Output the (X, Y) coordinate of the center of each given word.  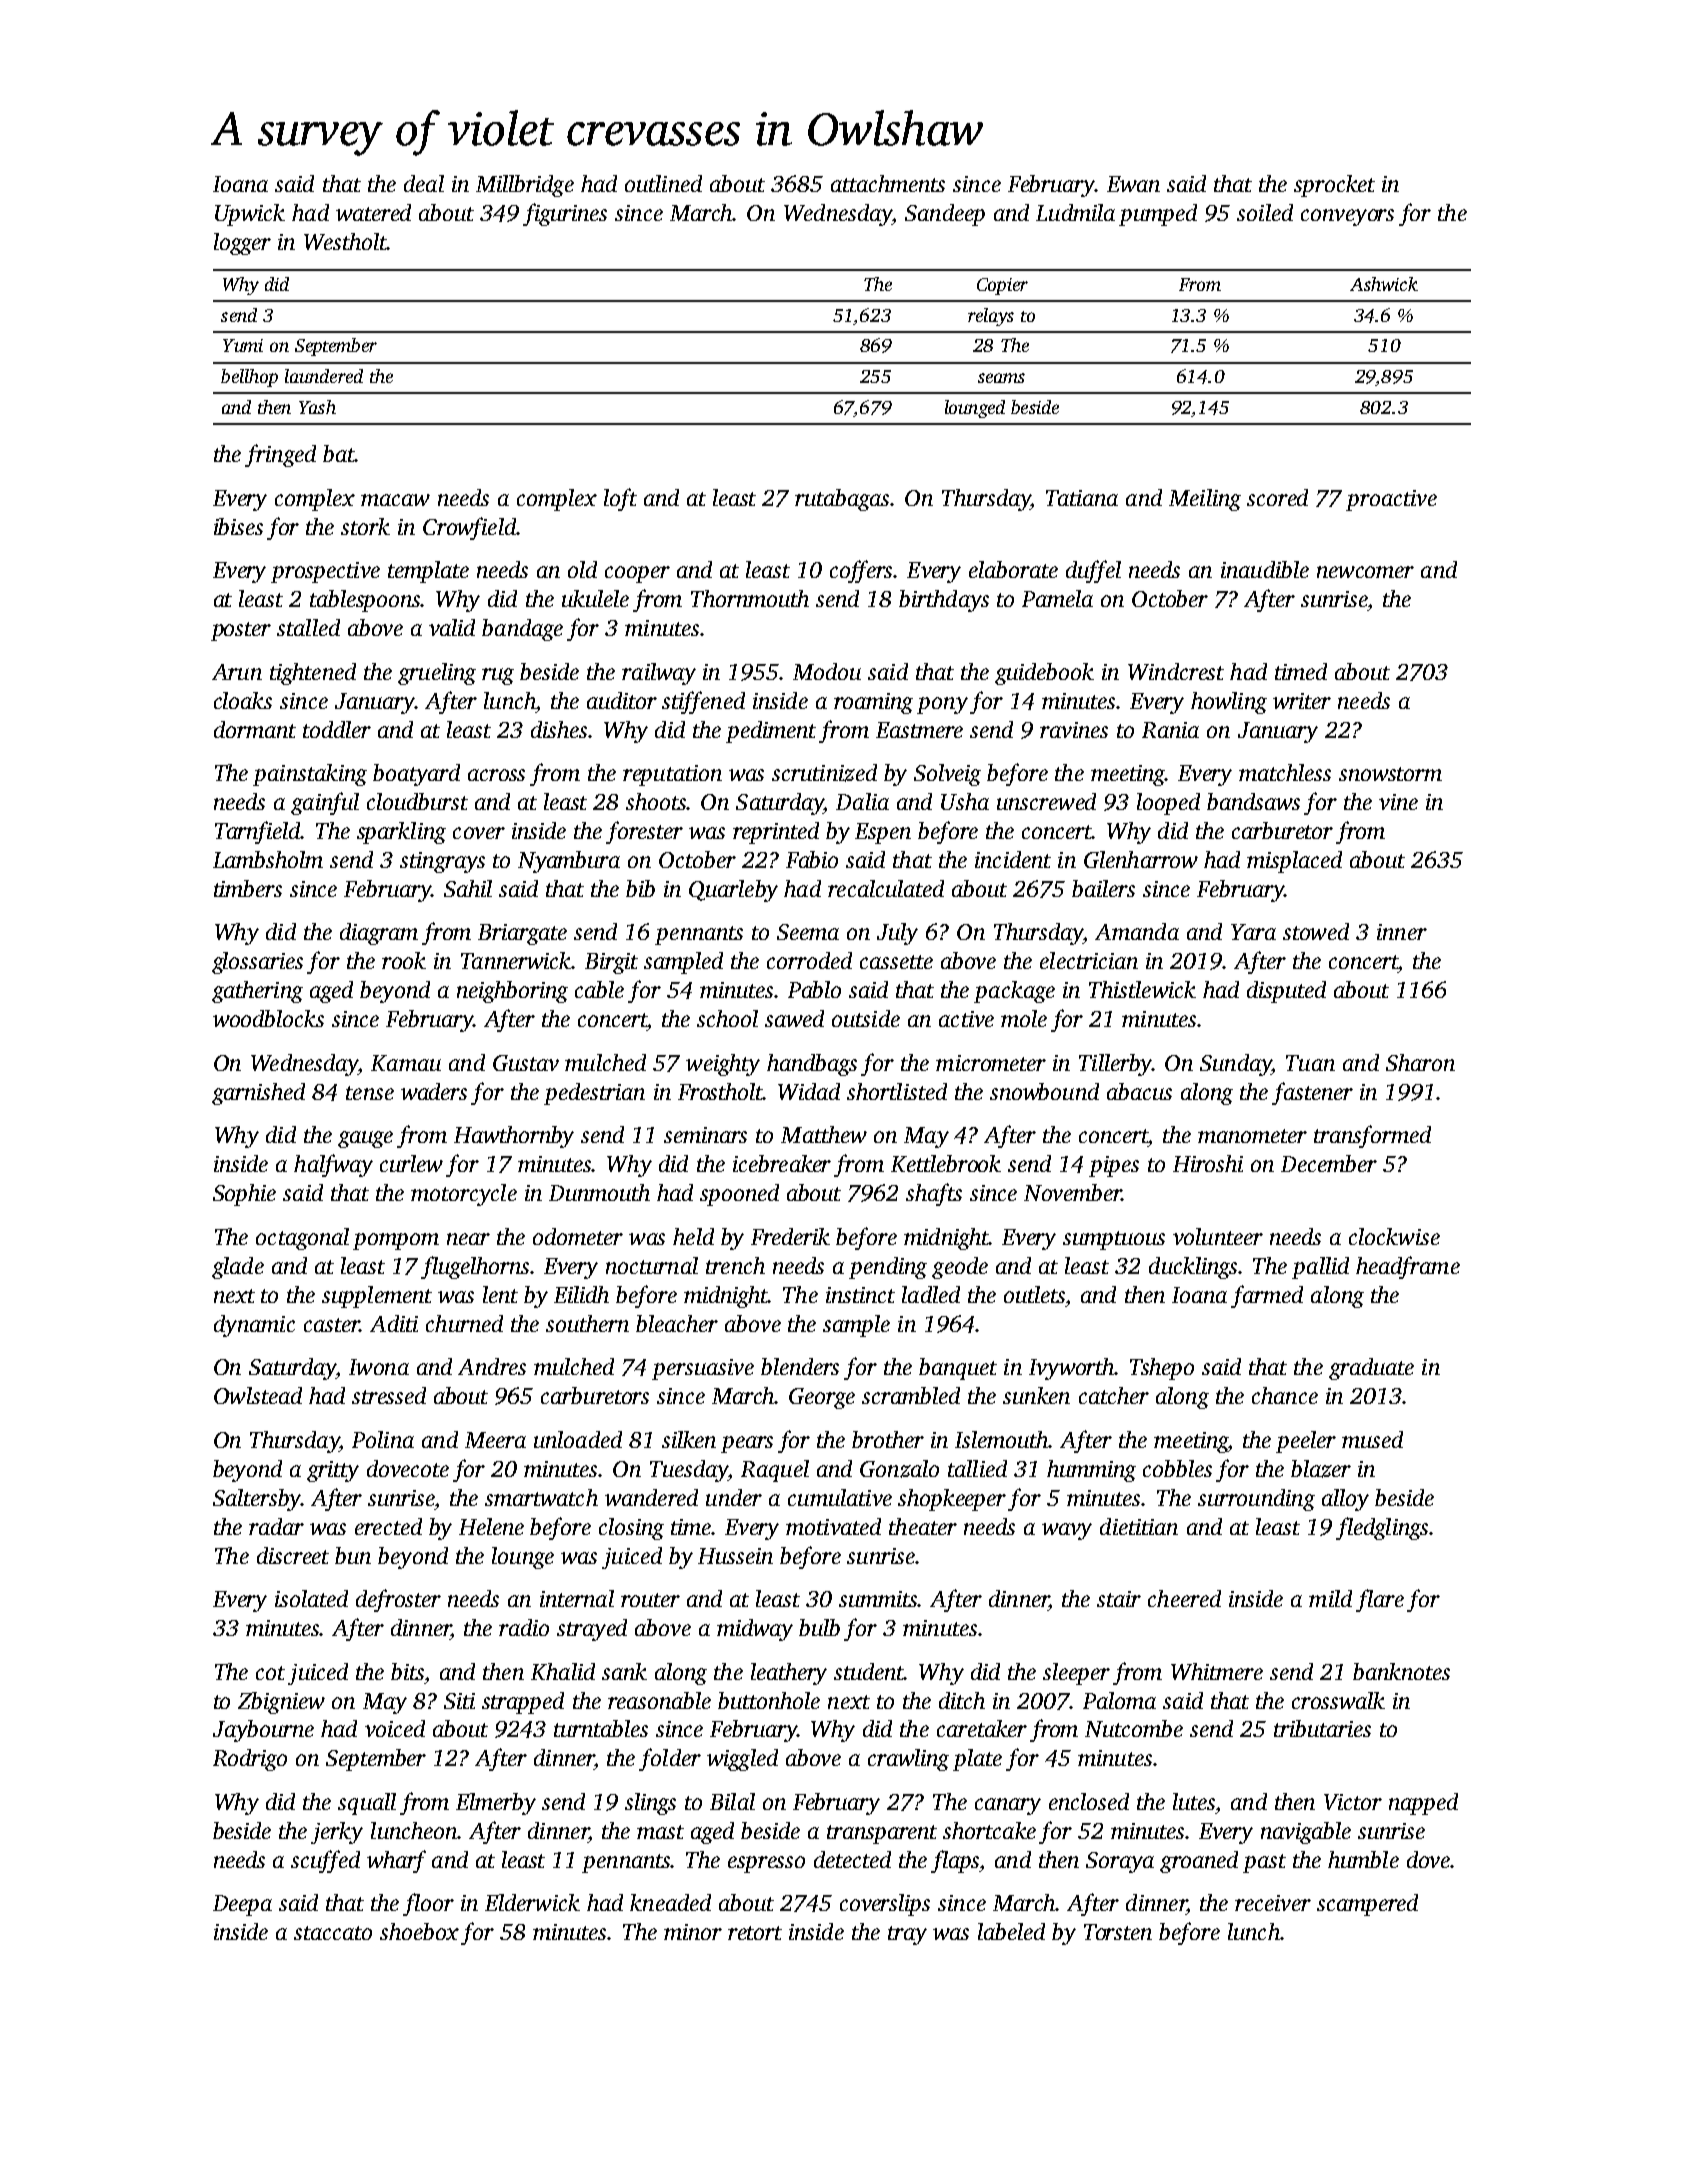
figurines (565, 214)
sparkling (401, 833)
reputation (672, 775)
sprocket (1334, 186)
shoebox (419, 1931)
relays (991, 317)
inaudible (1265, 569)
